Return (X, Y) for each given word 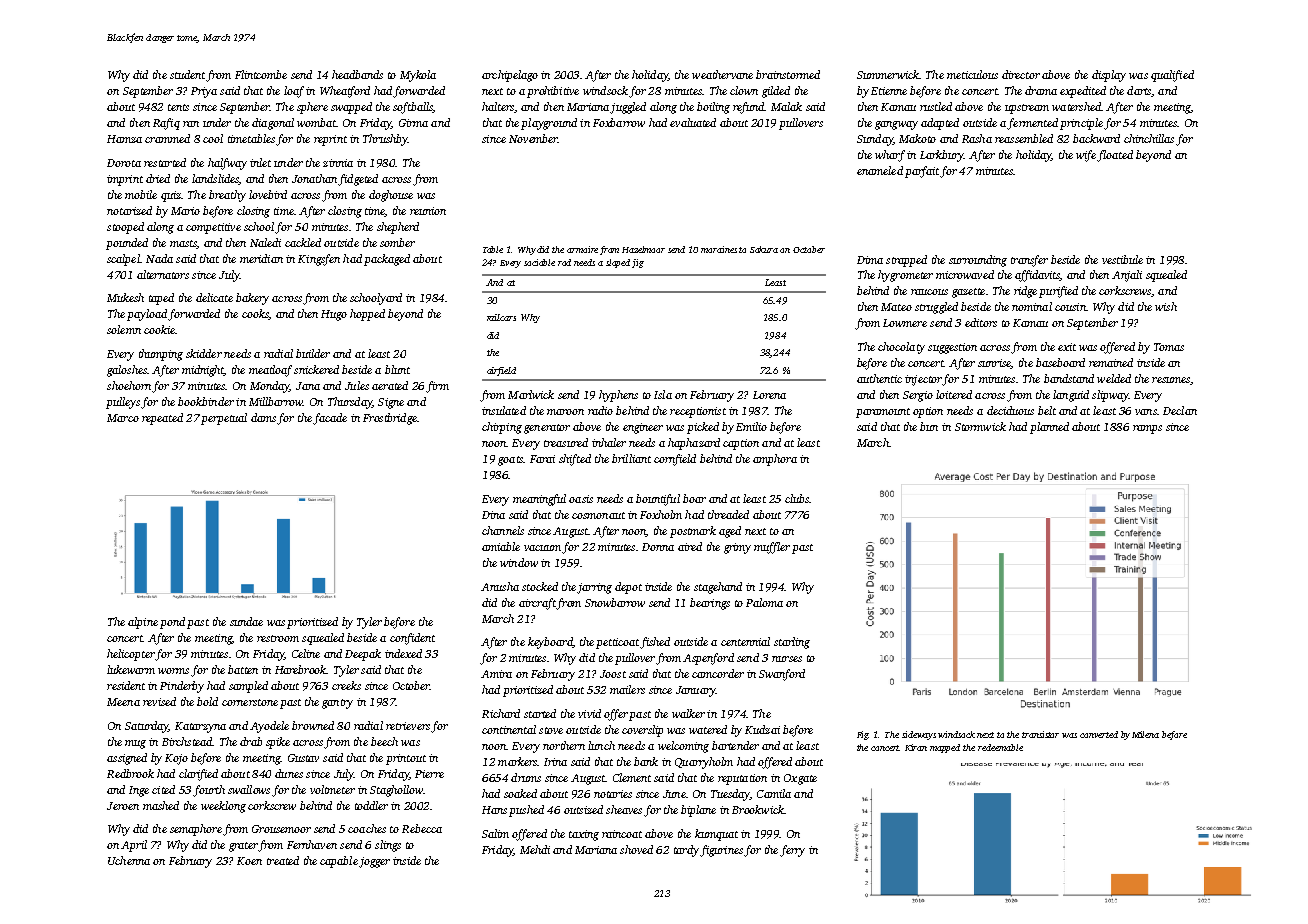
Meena (123, 702)
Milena (1145, 734)
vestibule (1122, 259)
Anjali (1127, 276)
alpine (143, 623)
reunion (428, 211)
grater (243, 847)
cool (213, 138)
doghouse (391, 196)
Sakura (764, 249)
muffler (772, 548)
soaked (520, 793)
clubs (797, 498)
